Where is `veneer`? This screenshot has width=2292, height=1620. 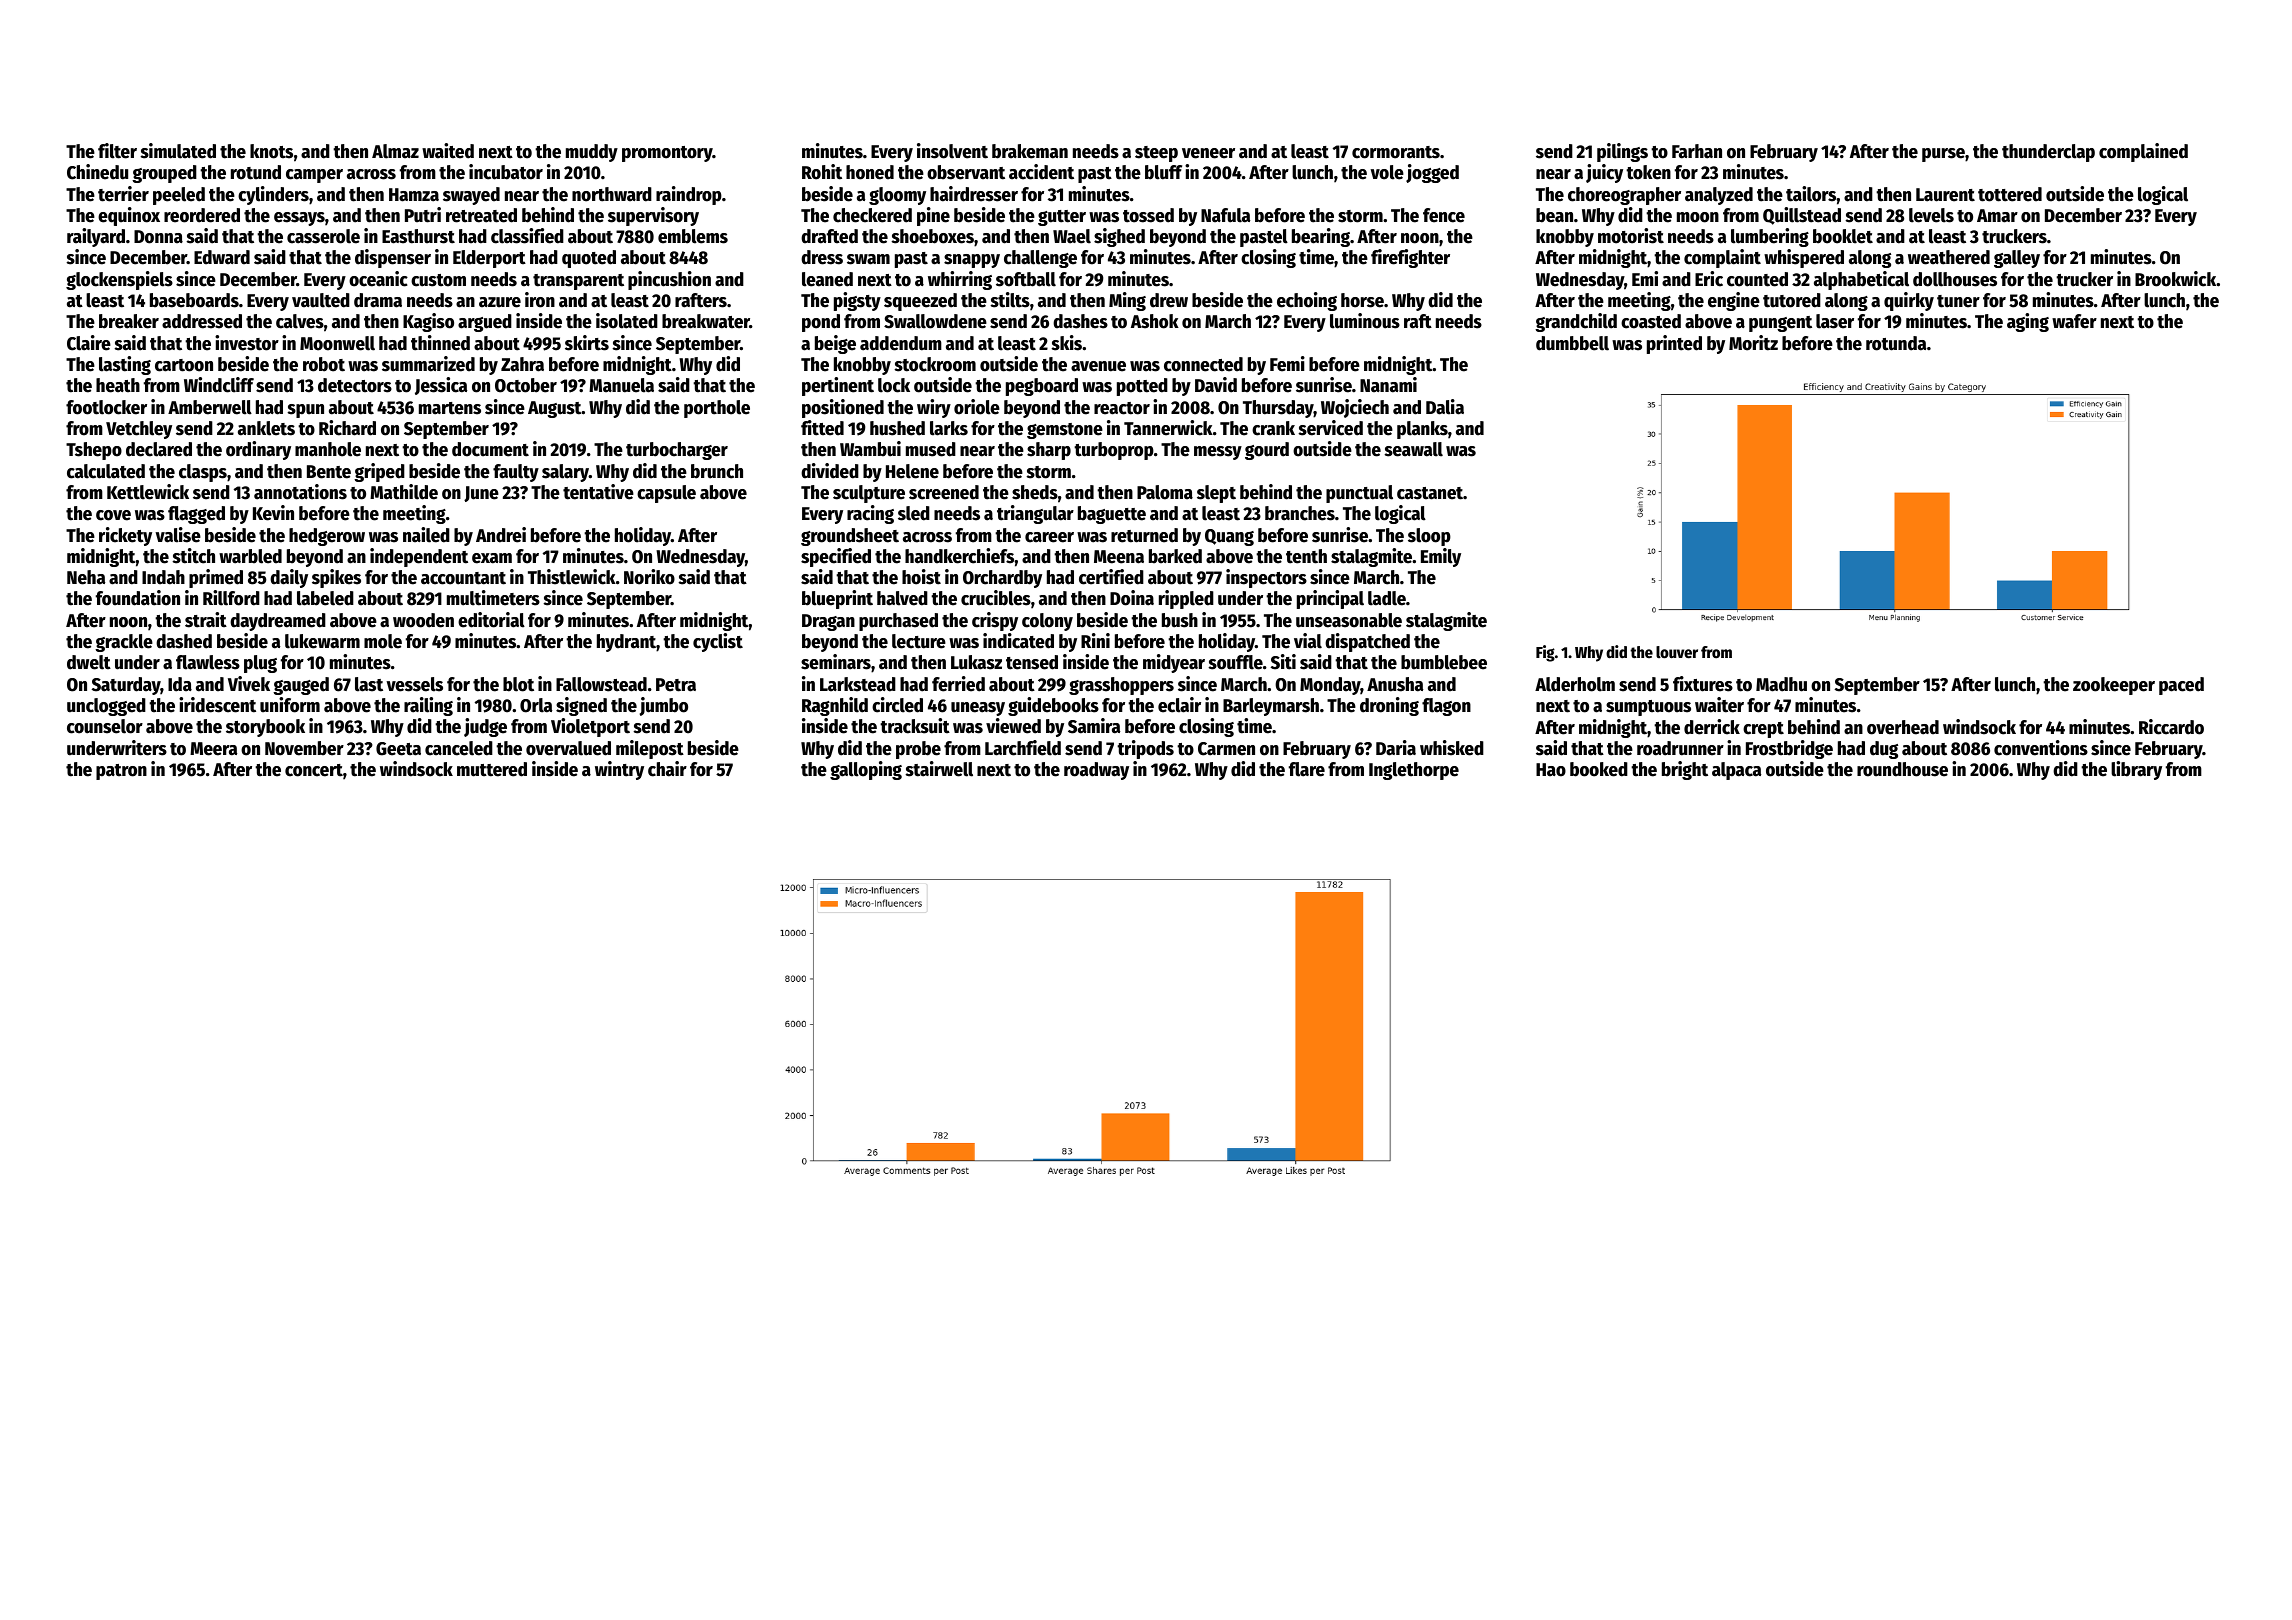
veneer is located at coordinates (1208, 153).
